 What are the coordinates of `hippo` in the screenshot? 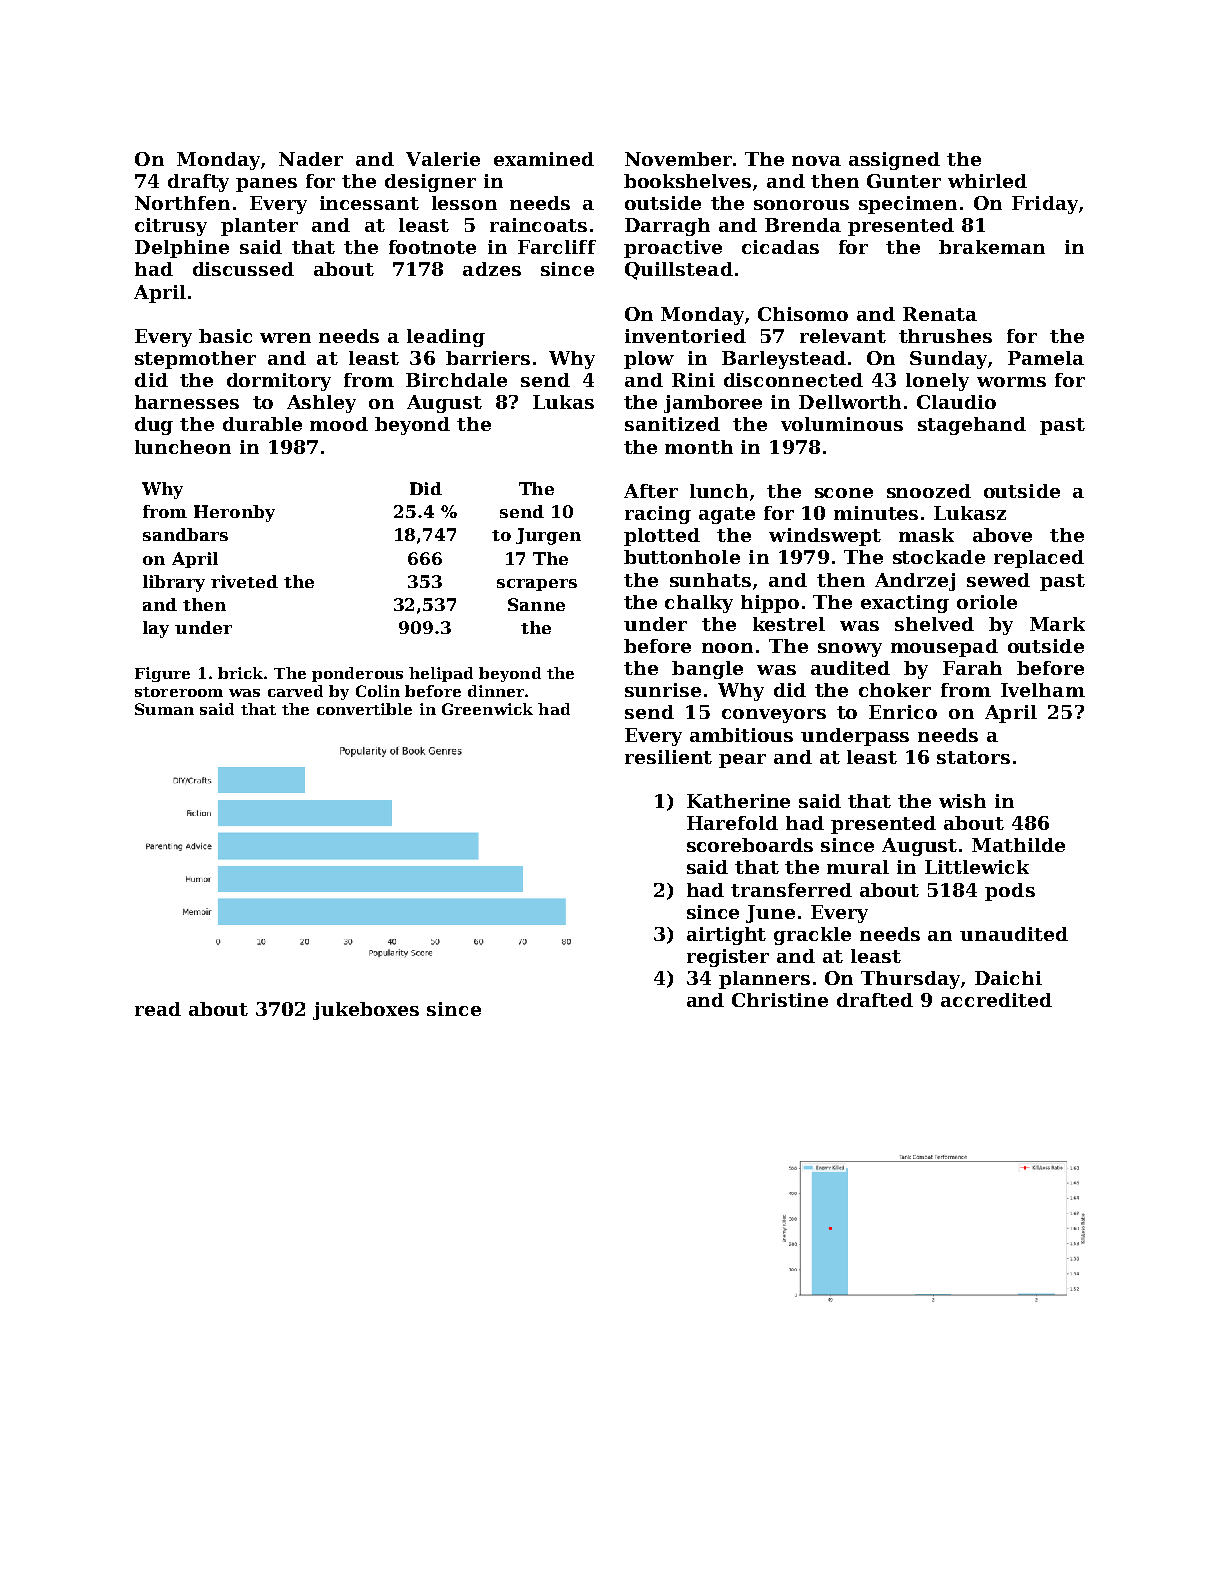 It's located at (770, 604).
